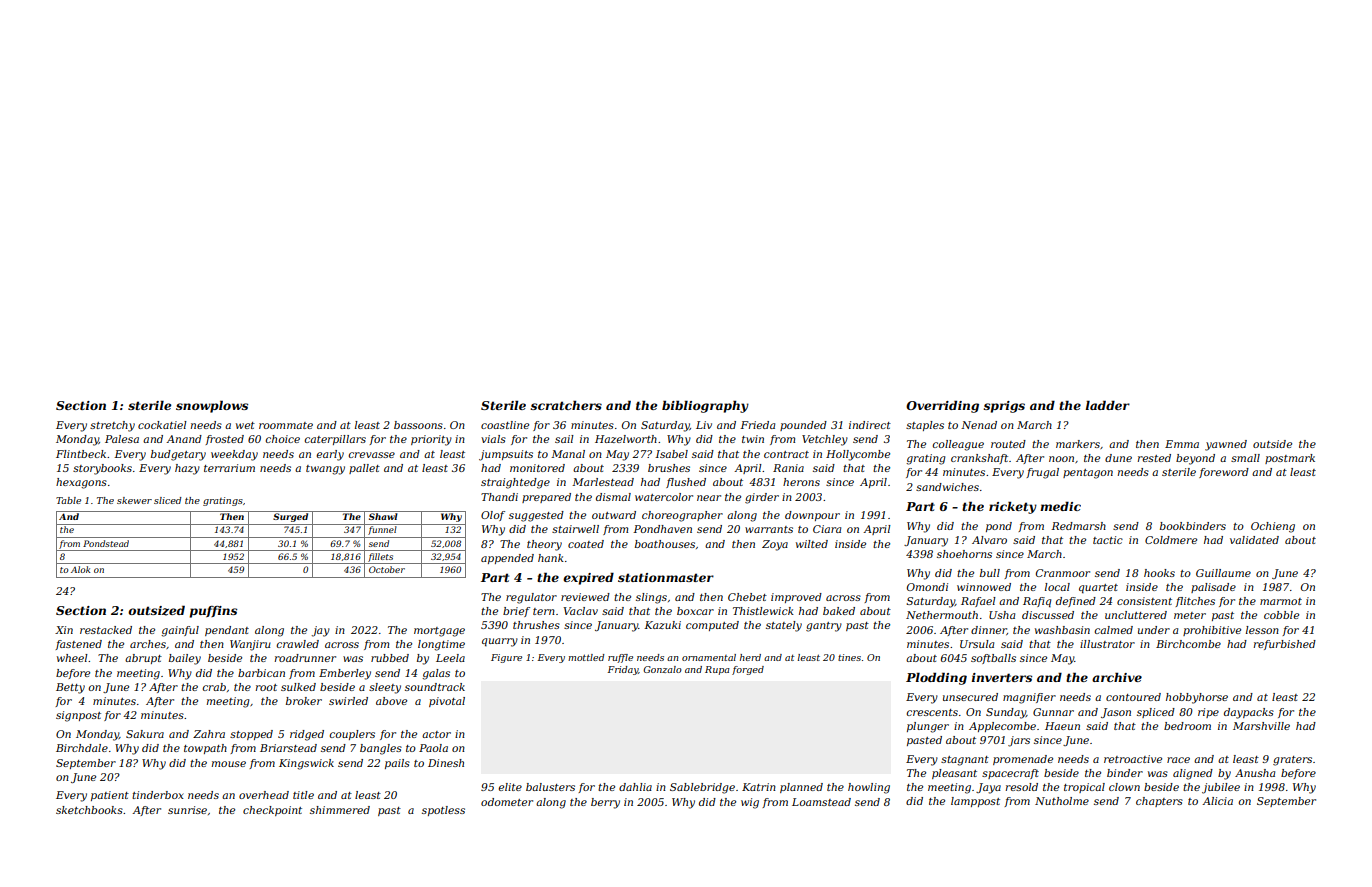 The width and height of the image is (1372, 887). What do you see at coordinates (1088, 474) in the image?
I see `pentagon` at bounding box center [1088, 474].
